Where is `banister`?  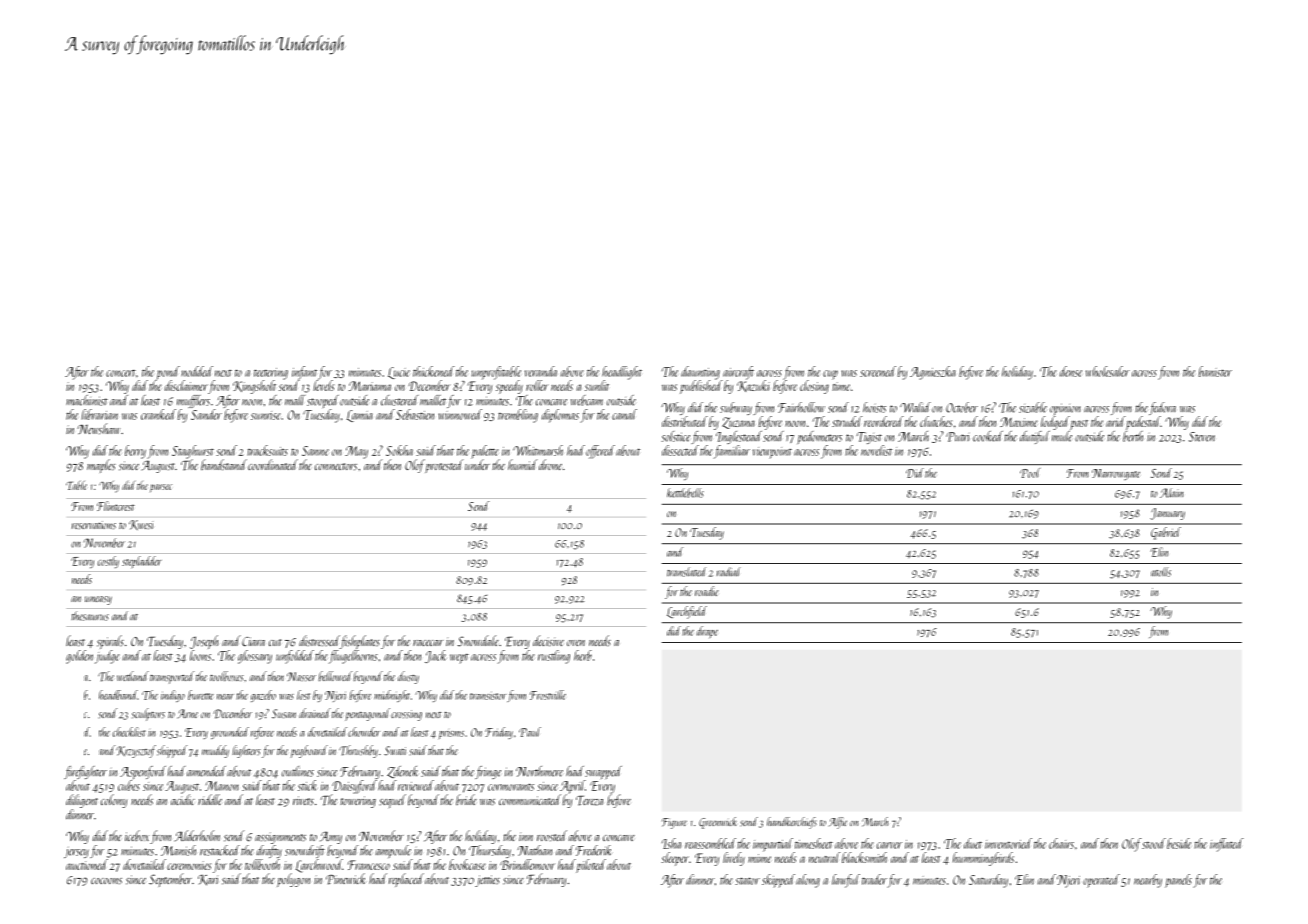 banister is located at coordinates (1215, 371).
